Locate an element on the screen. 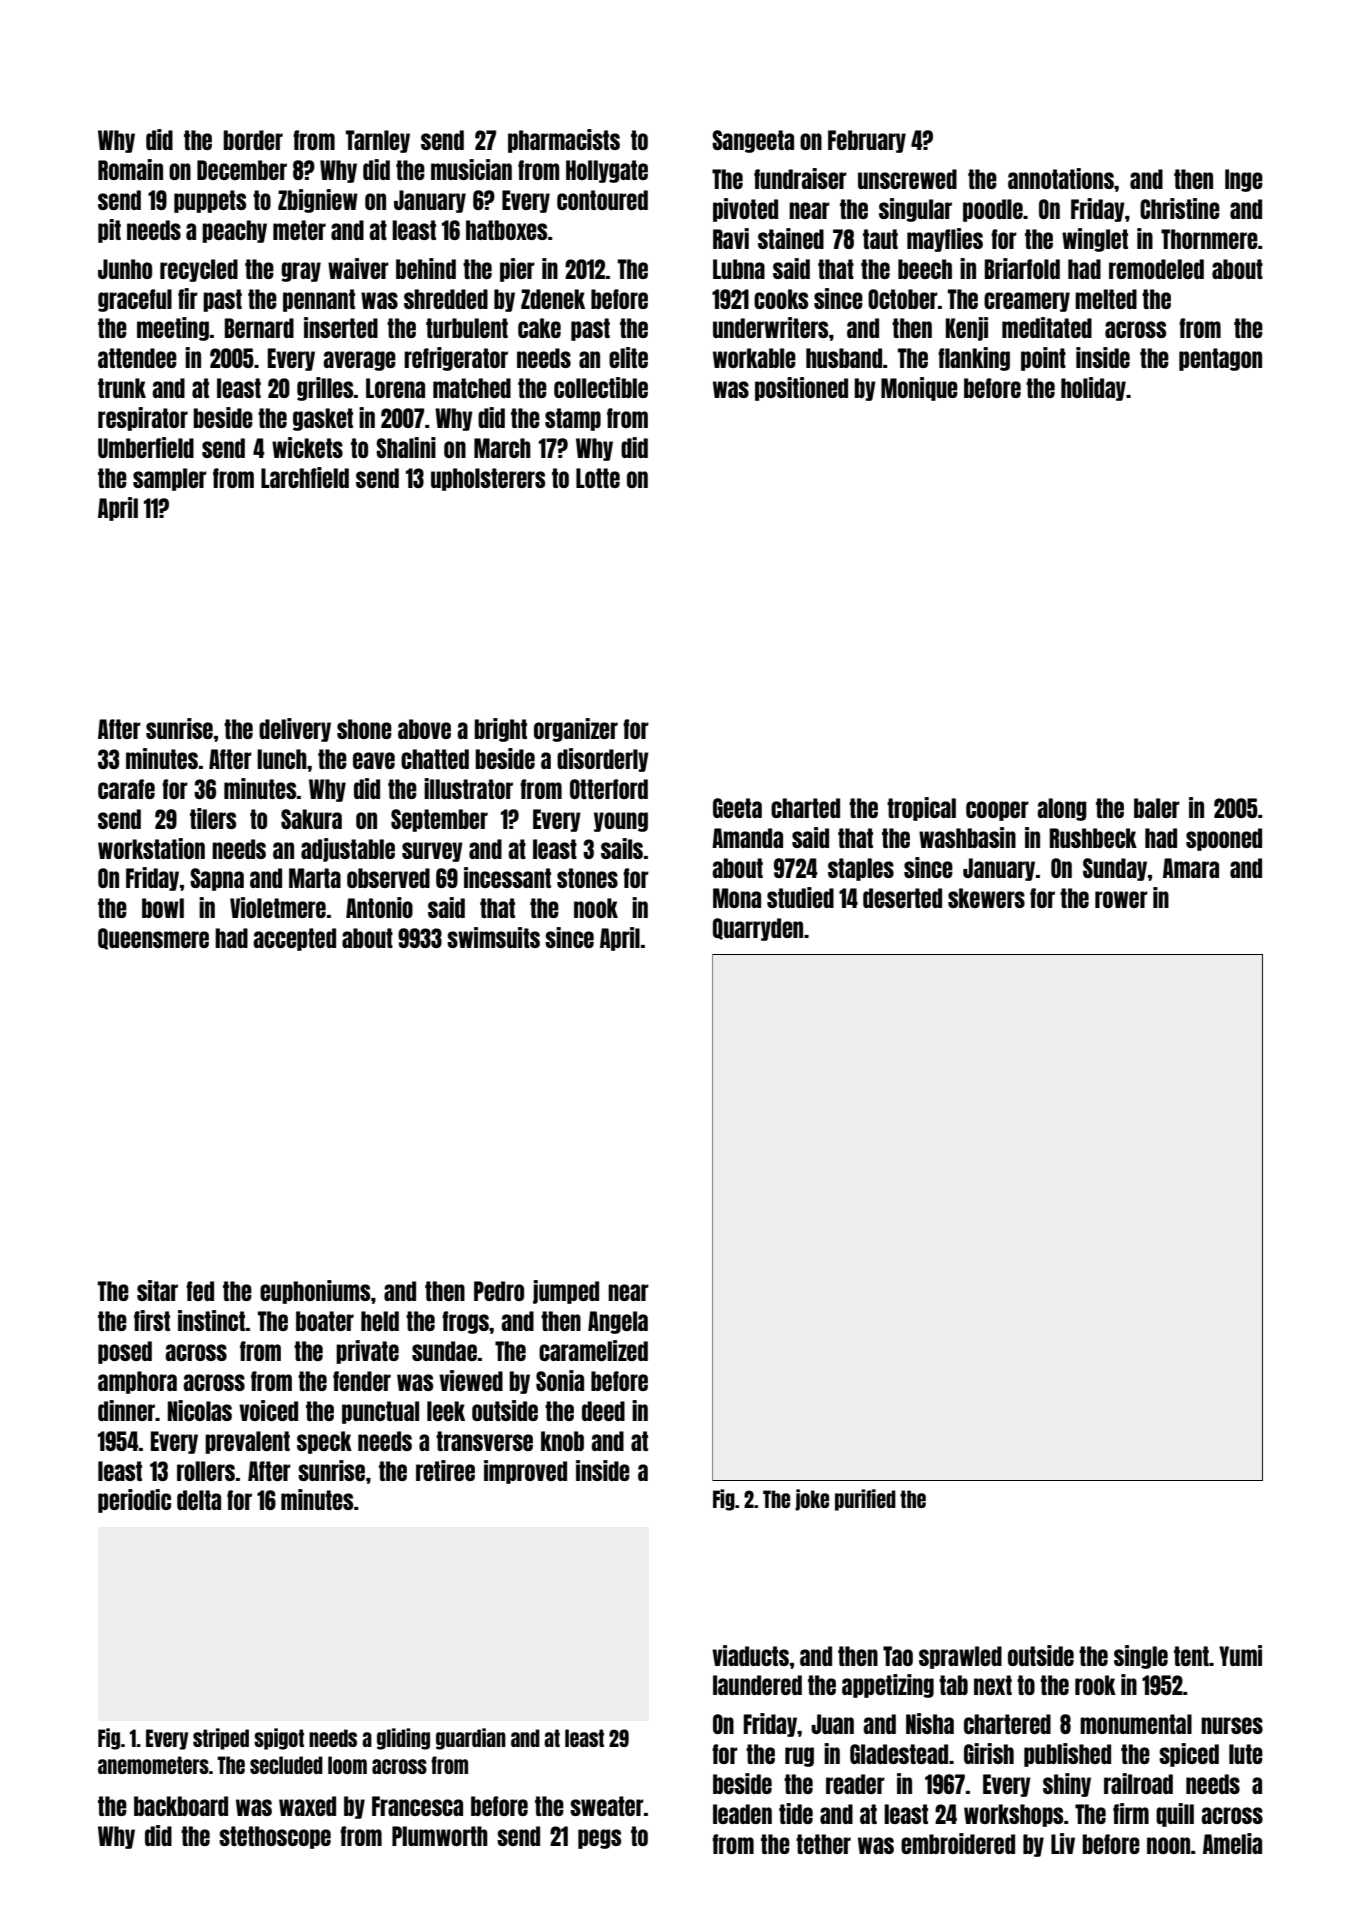  holiday is located at coordinates (1093, 389).
